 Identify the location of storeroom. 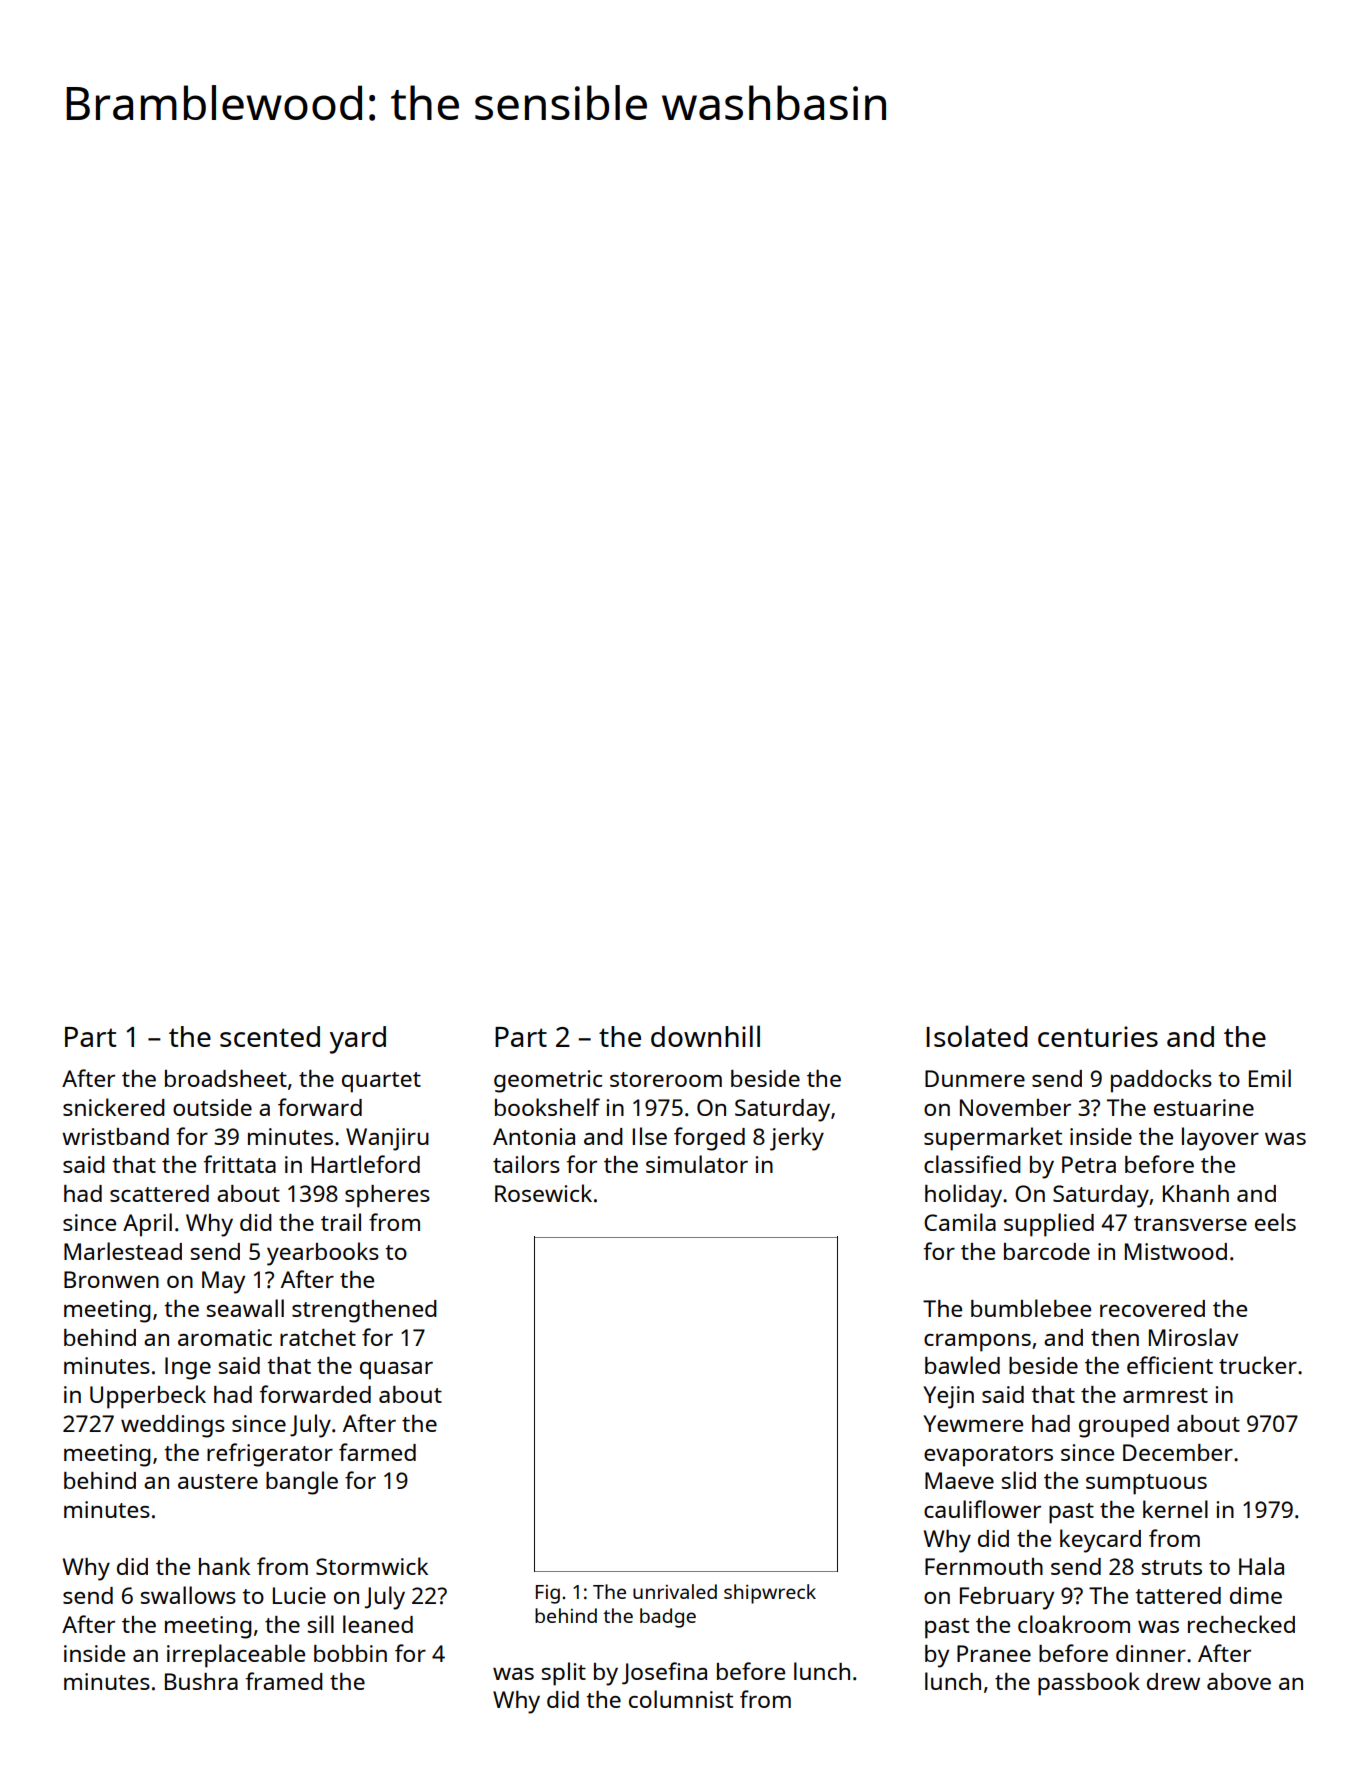
(666, 1079).
